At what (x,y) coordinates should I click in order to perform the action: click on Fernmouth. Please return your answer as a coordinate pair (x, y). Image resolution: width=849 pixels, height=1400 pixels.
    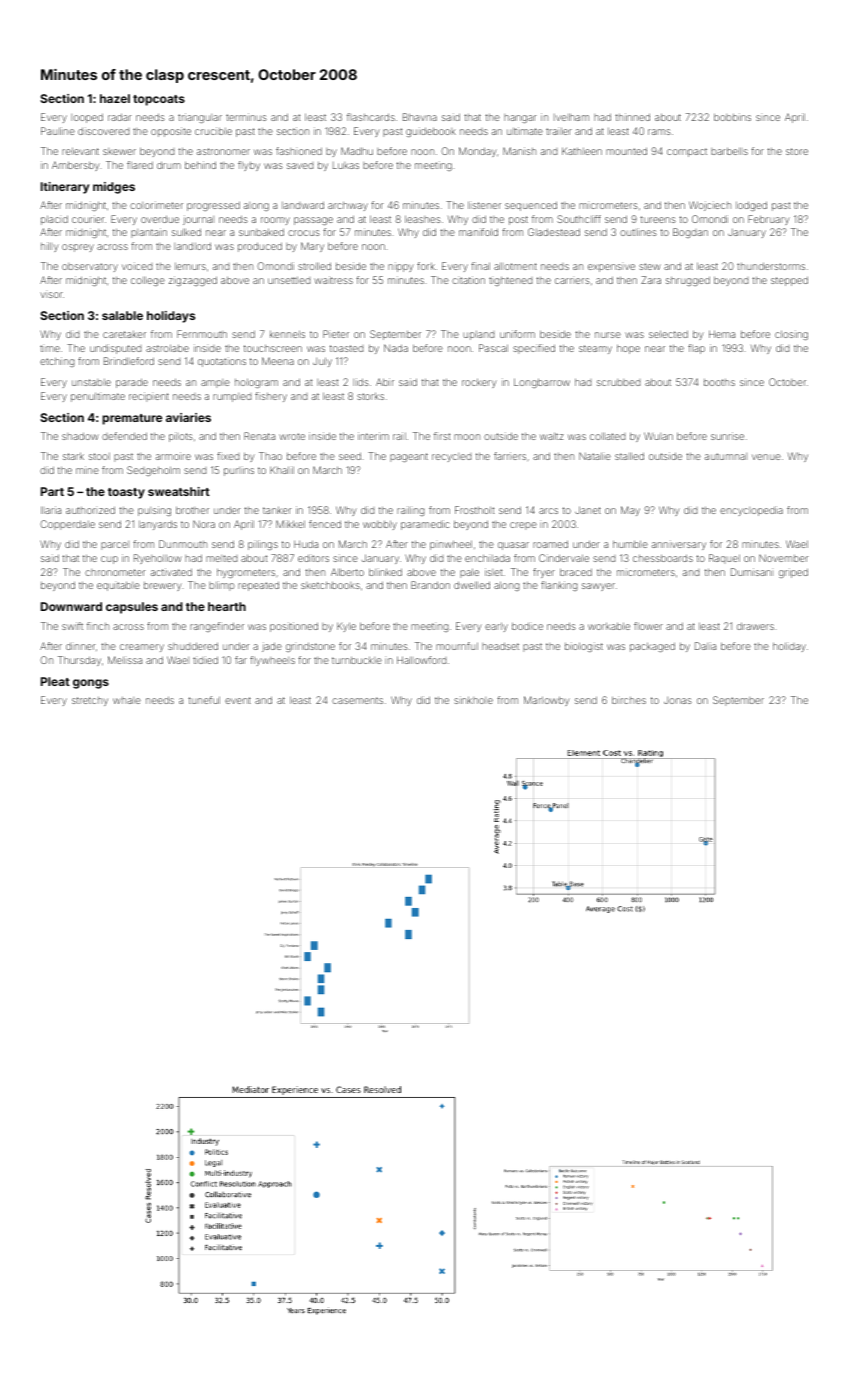
    Looking at the image, I should click on (202, 334).
